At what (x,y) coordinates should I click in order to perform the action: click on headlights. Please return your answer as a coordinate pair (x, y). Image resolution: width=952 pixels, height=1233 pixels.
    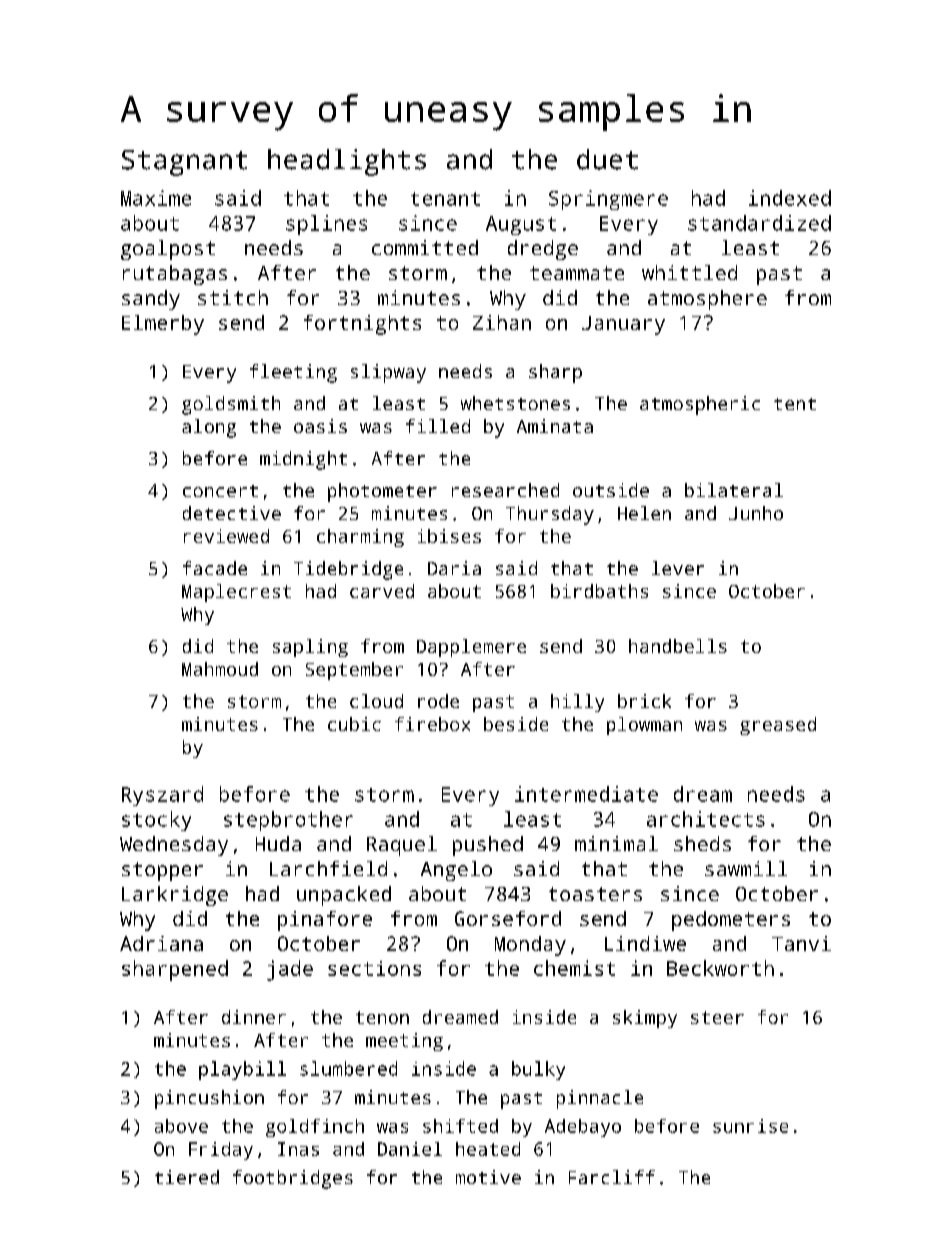
    Looking at the image, I should click on (347, 162).
